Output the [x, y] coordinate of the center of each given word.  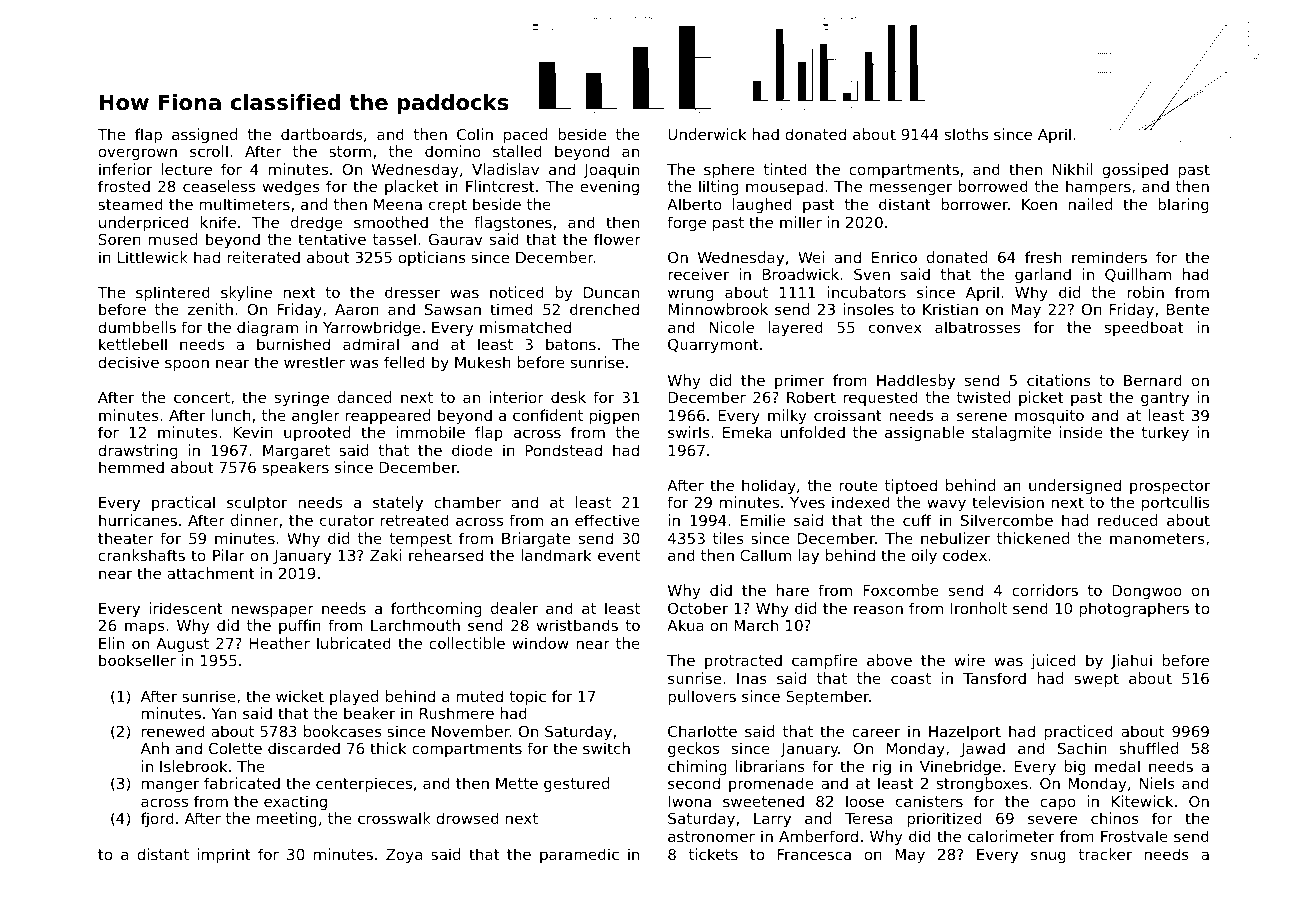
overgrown [137, 154]
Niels [1157, 783]
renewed [173, 731]
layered [795, 328]
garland [1043, 275]
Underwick [707, 134]
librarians [770, 766]
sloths [966, 134]
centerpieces [364, 784]
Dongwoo [1147, 592]
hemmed [131, 467]
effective [607, 520]
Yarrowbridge [372, 328]
